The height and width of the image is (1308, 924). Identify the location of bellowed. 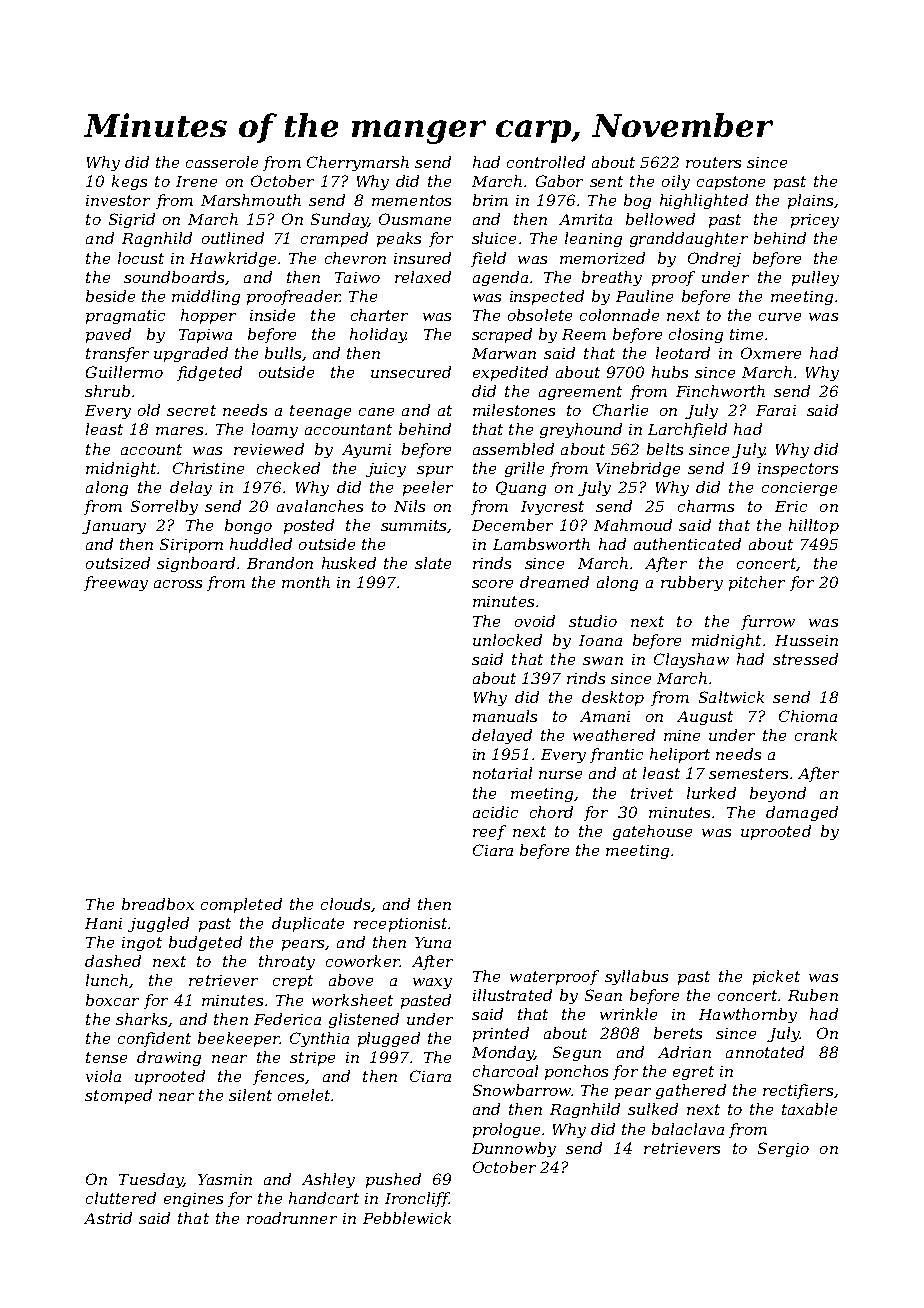
(660, 219).
